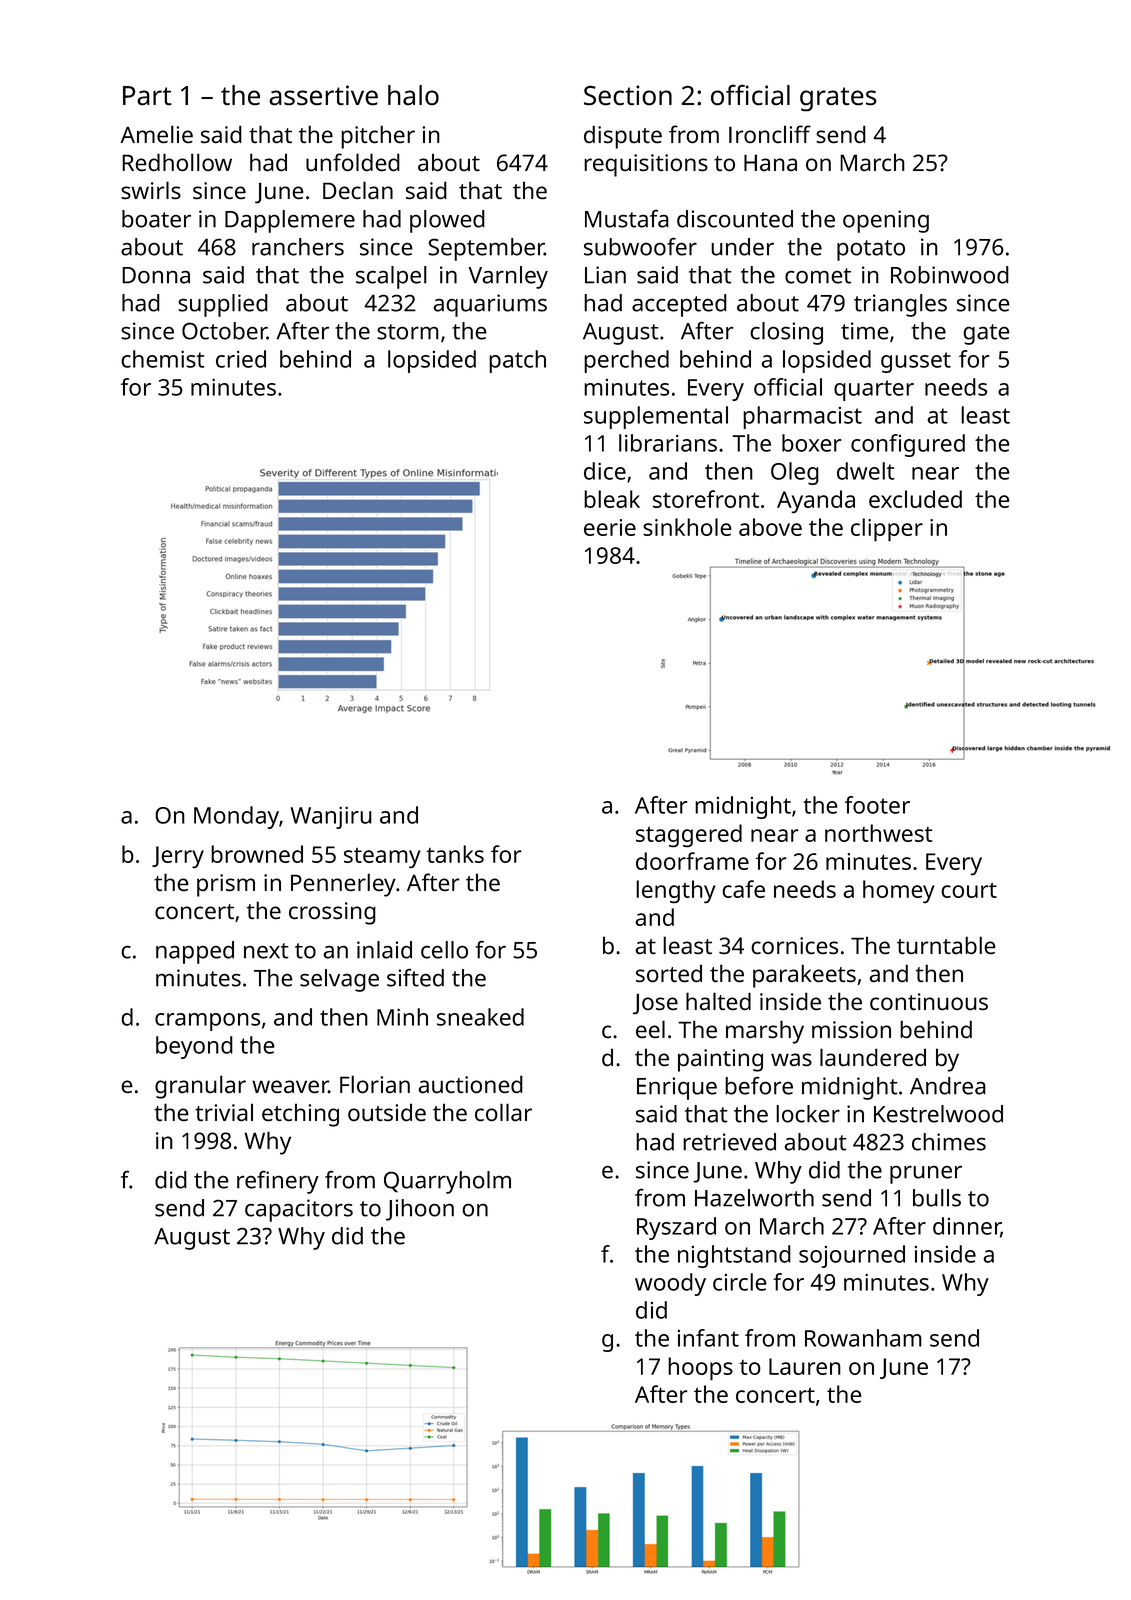  What do you see at coordinates (877, 805) in the screenshot?
I see `footer` at bounding box center [877, 805].
